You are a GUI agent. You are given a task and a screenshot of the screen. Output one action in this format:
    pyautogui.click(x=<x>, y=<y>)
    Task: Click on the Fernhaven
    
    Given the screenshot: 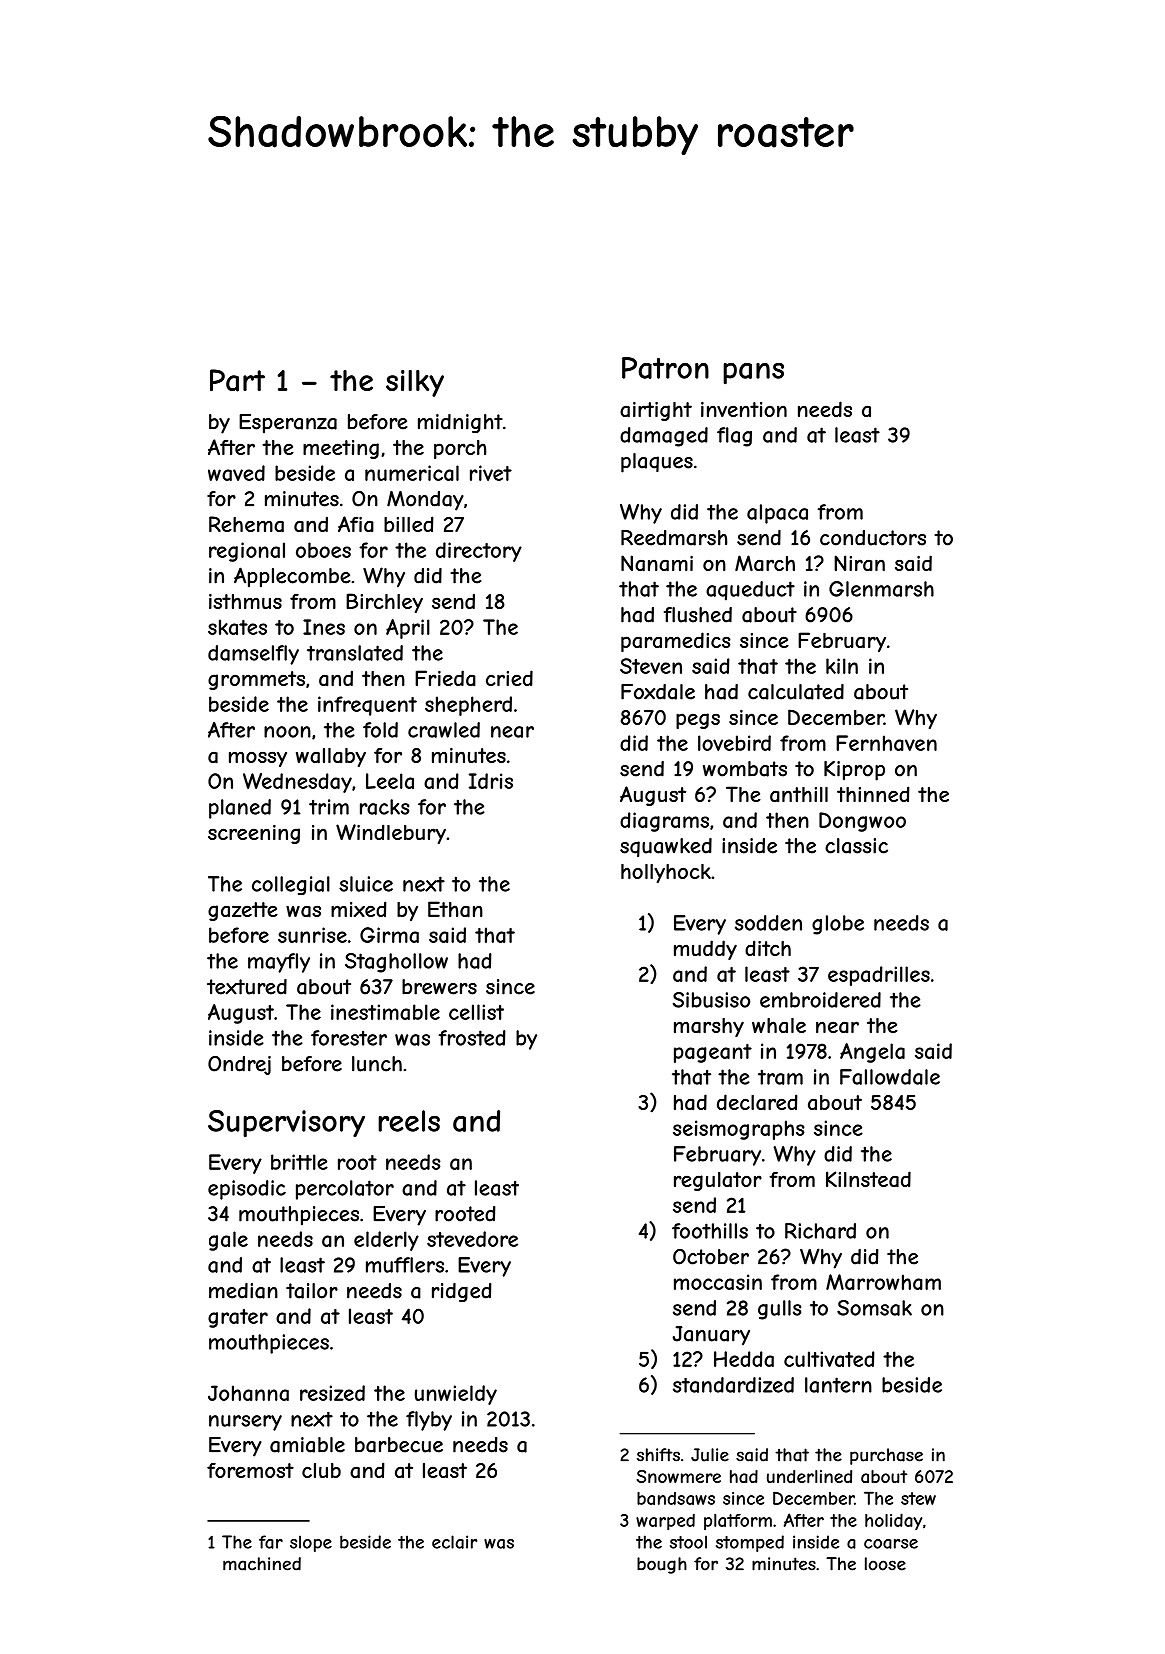 What is the action you would take?
    pyautogui.click(x=886, y=743)
